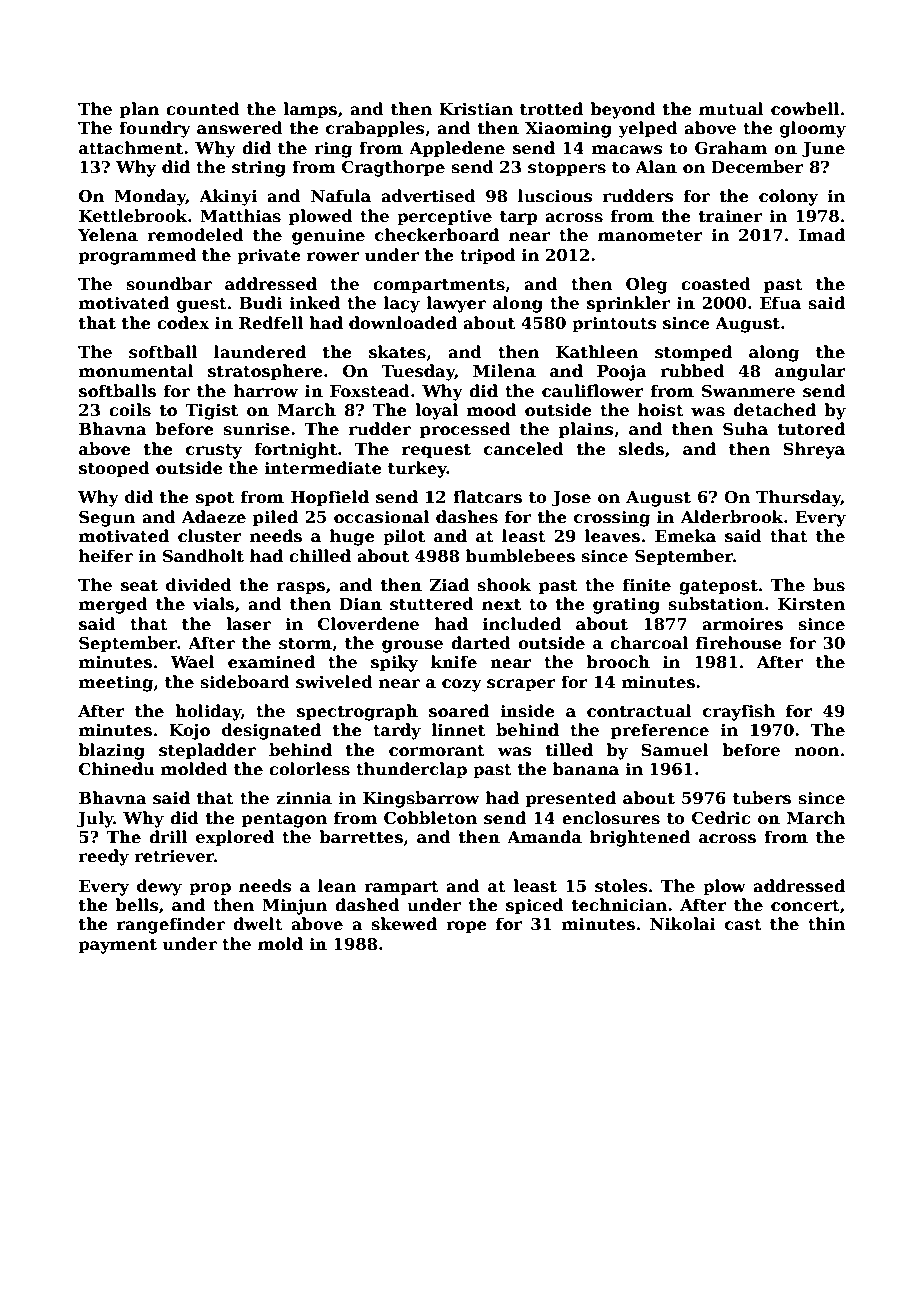 The width and height of the screenshot is (924, 1308). I want to click on Samuel, so click(675, 750).
